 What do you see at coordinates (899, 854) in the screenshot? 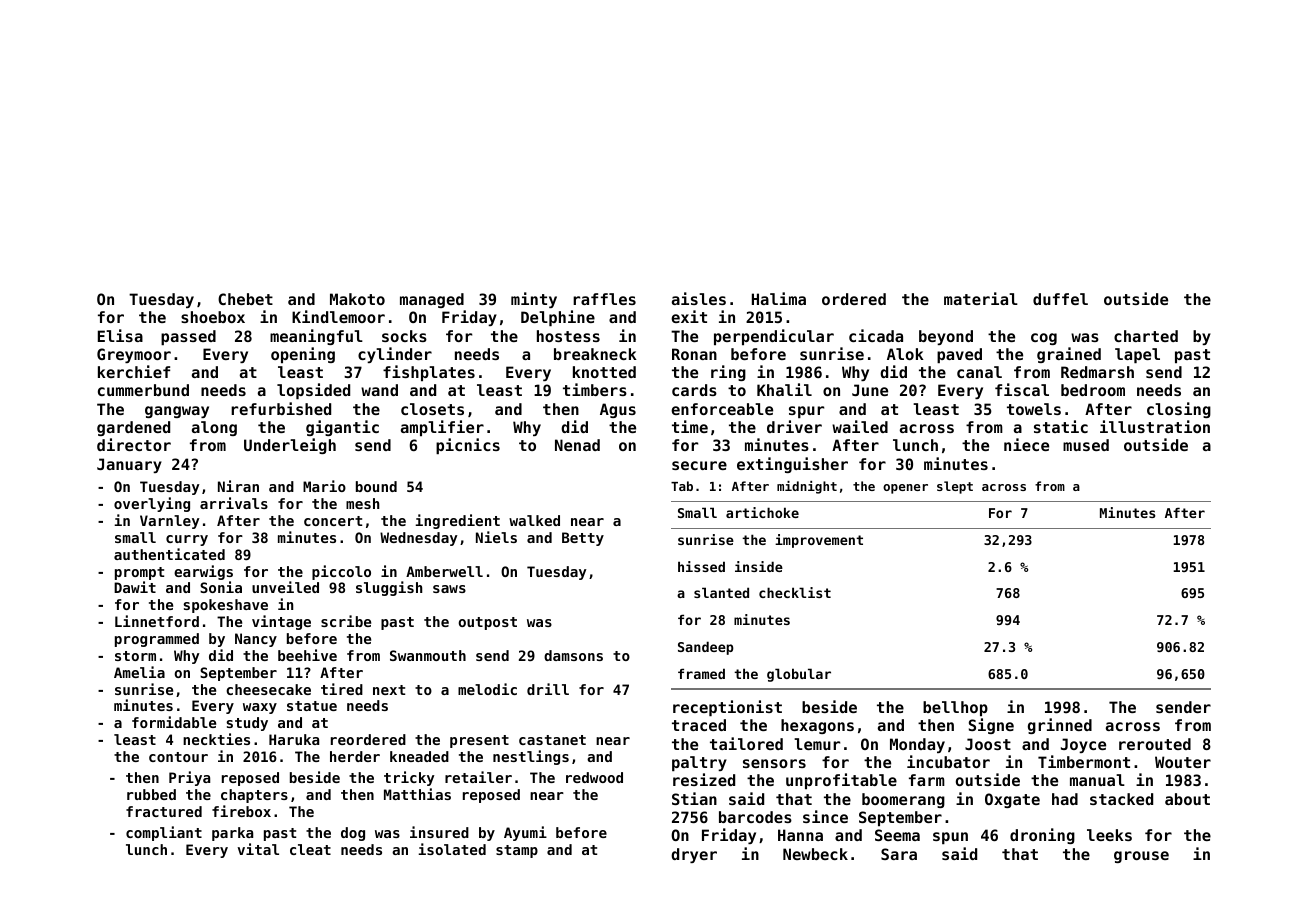
I see `Sara` at bounding box center [899, 854].
